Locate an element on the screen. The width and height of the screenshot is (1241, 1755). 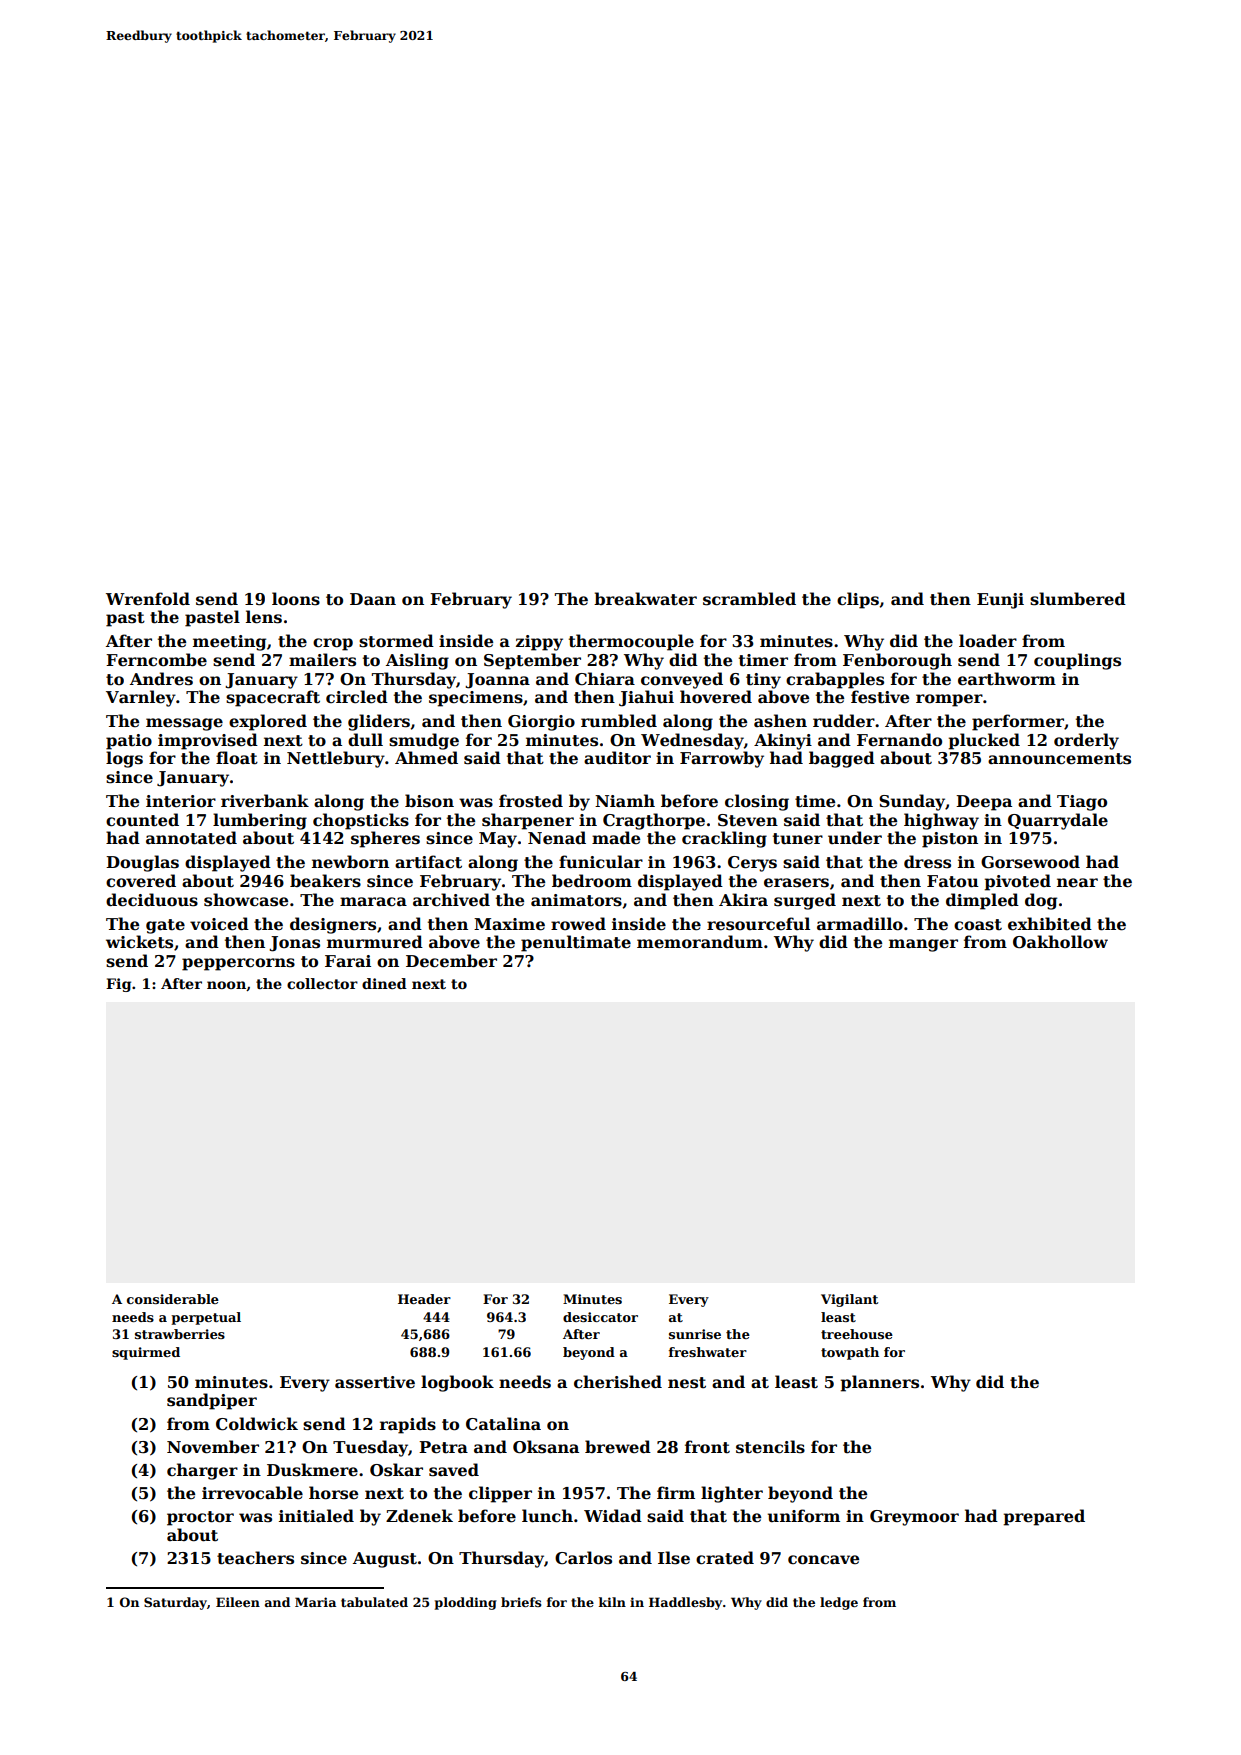
Oakhollow is located at coordinates (1060, 942).
